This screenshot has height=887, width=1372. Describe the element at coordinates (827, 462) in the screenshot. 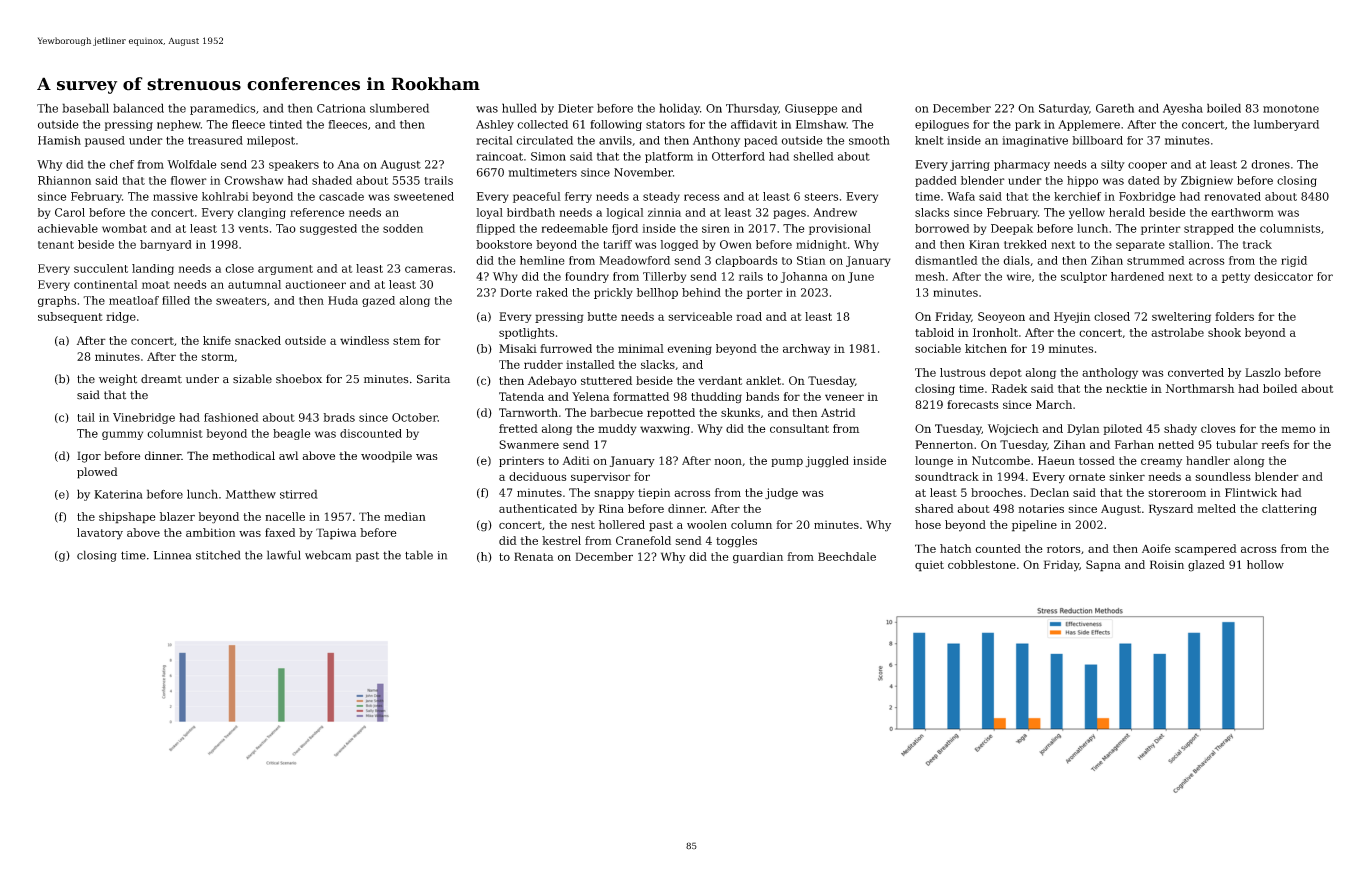

I see `juggled` at that location.
